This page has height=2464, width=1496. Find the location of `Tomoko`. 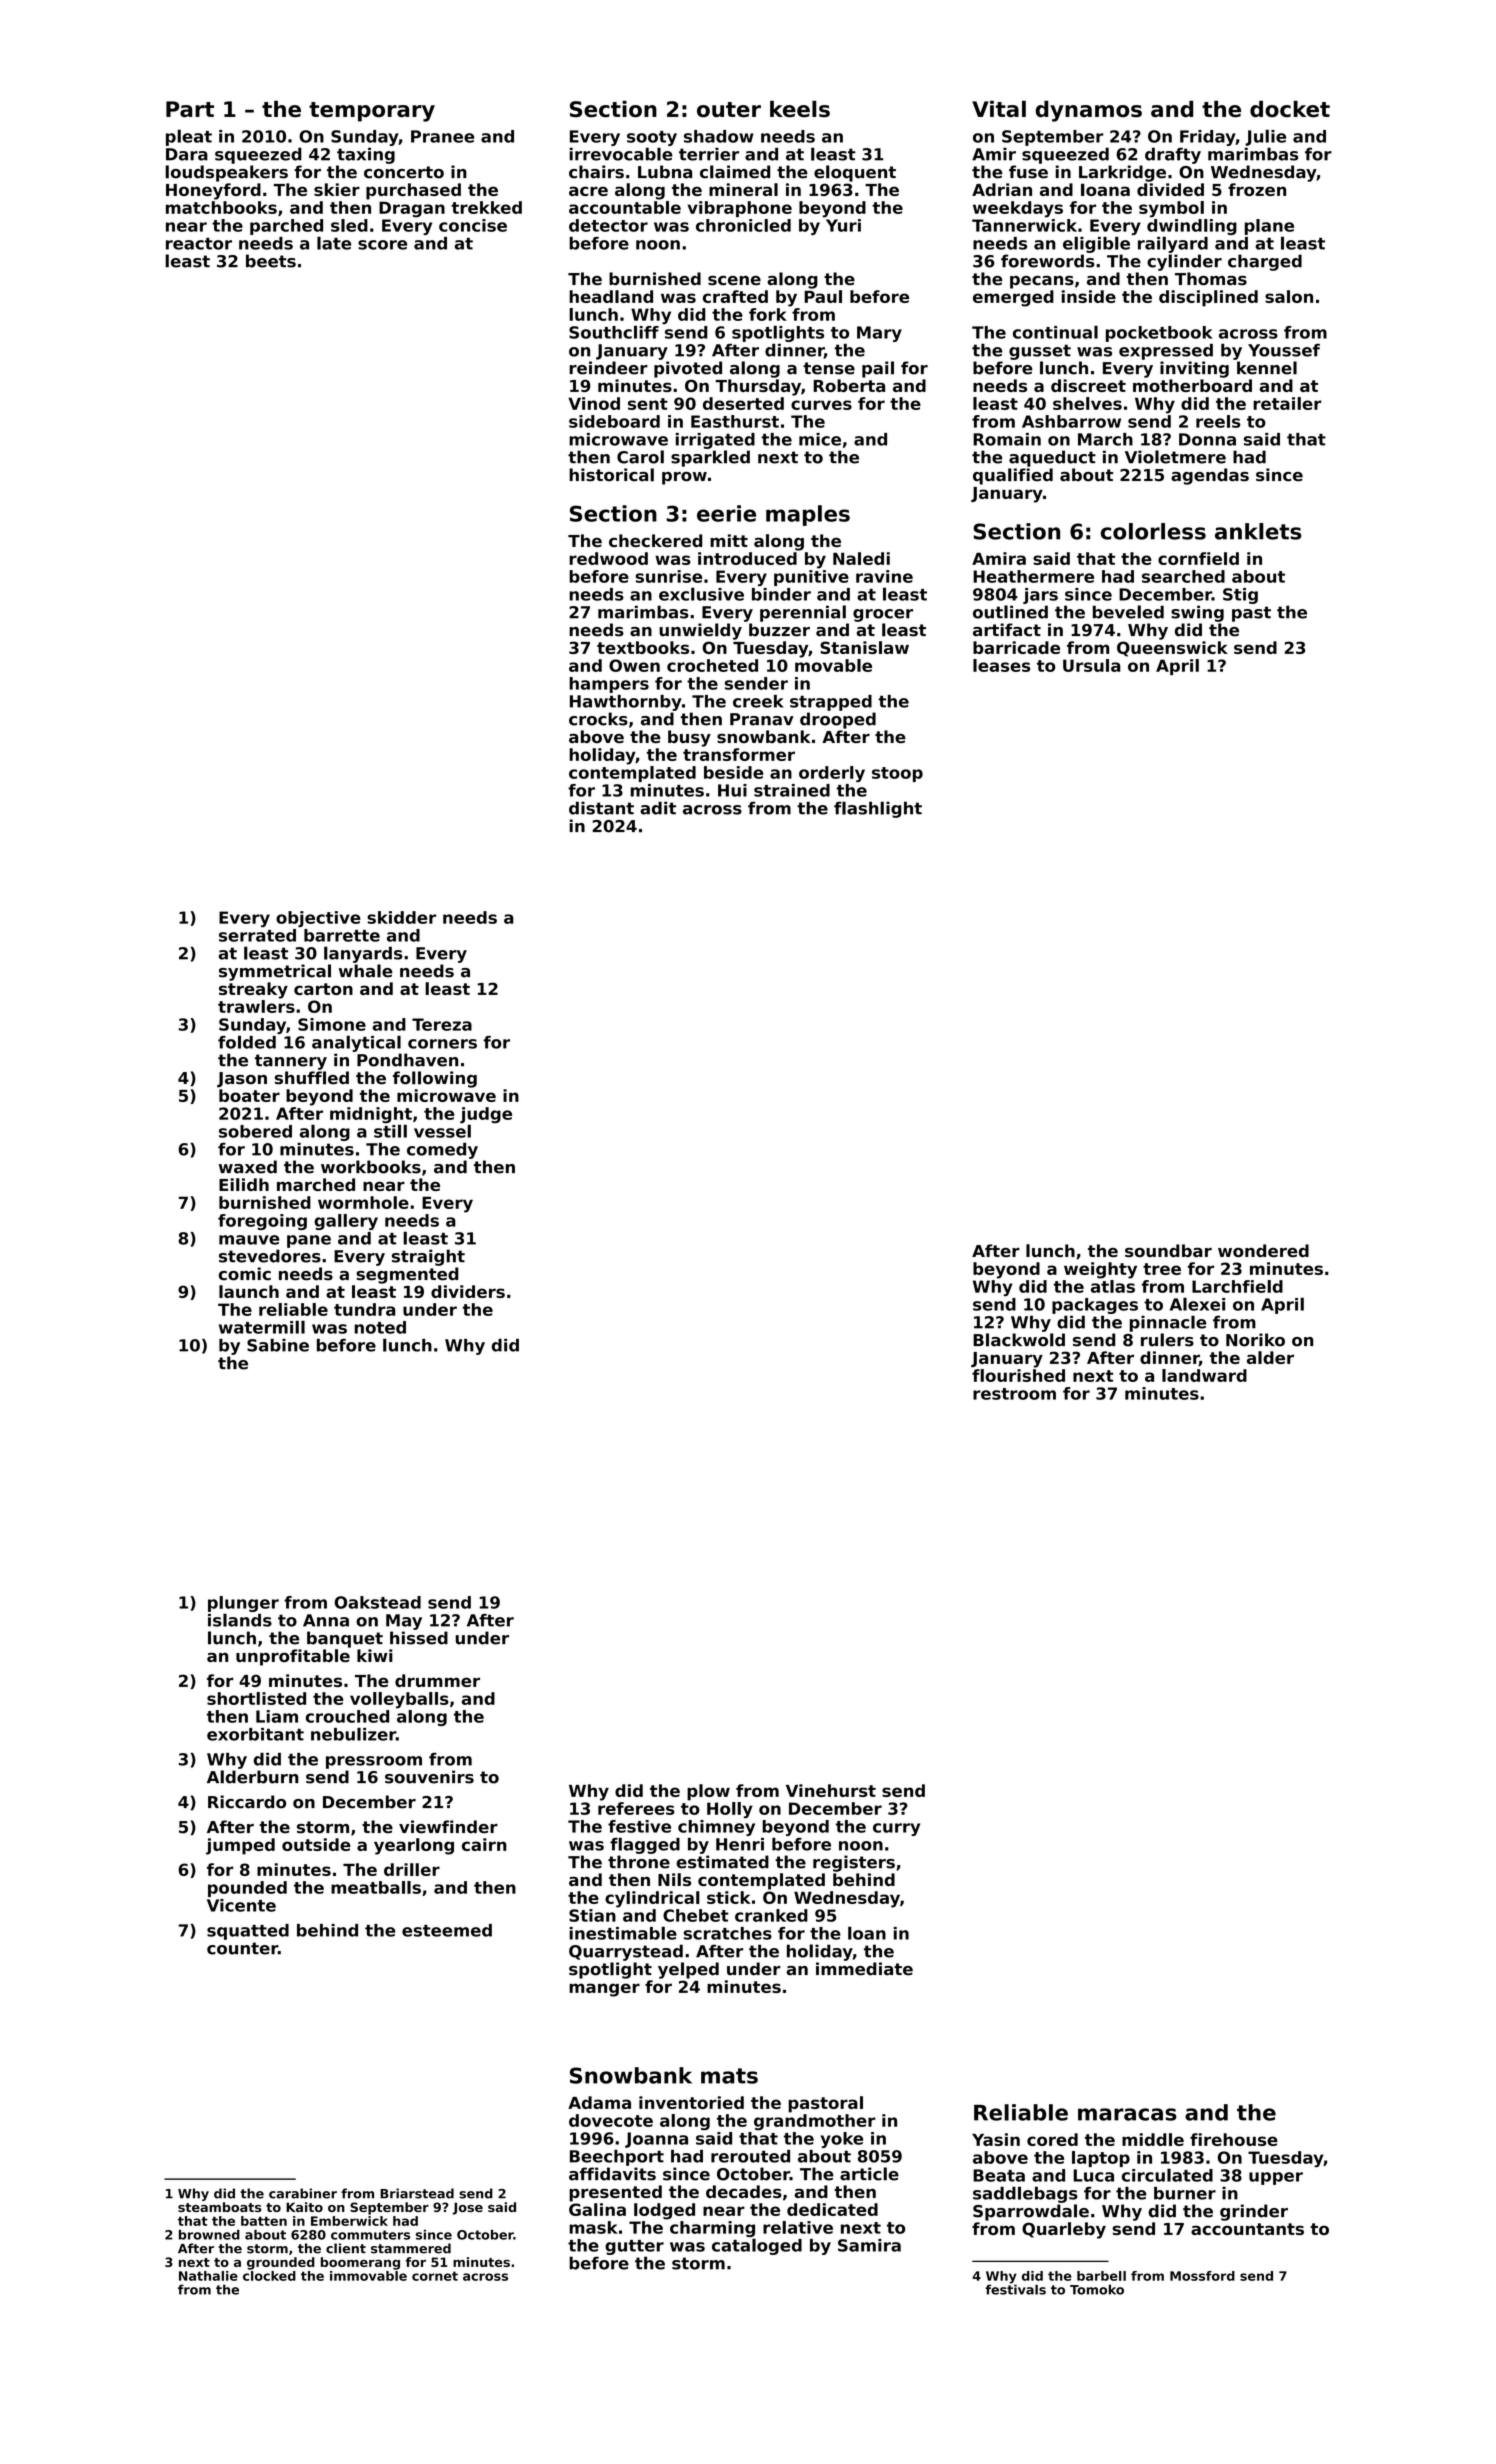

Tomoko is located at coordinates (1097, 2289).
